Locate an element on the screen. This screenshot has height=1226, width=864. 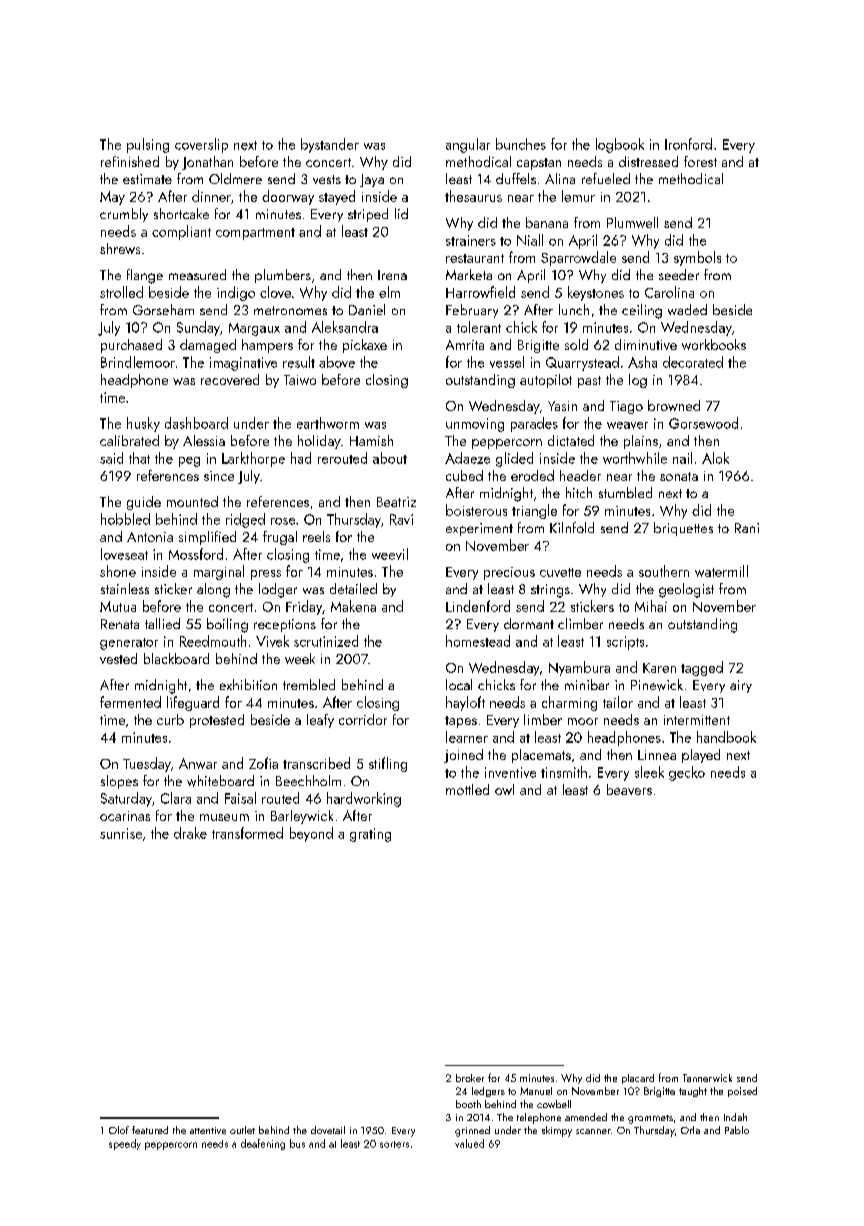
Pablo is located at coordinates (737, 1130).
